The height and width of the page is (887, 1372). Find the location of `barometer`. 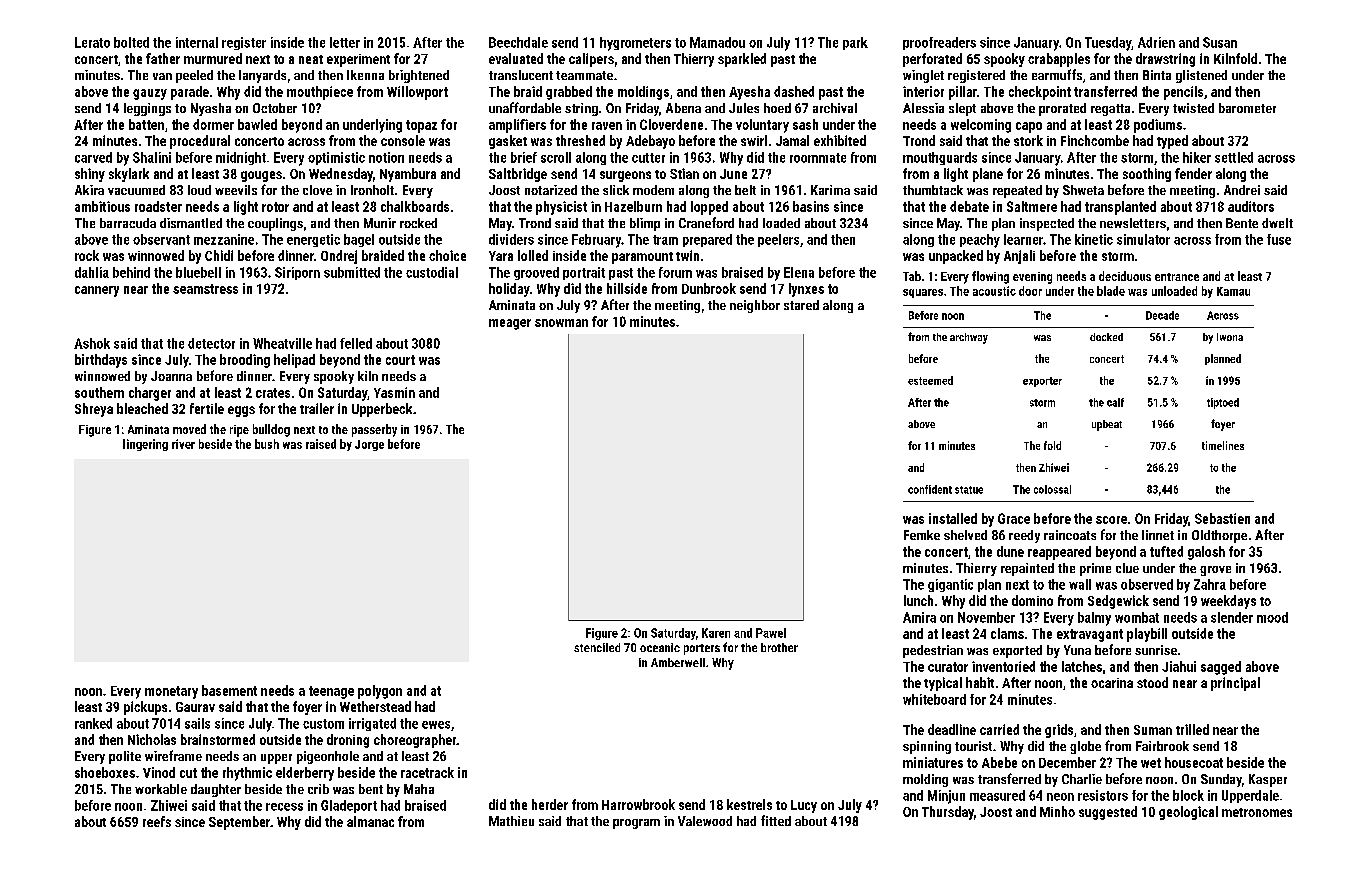

barometer is located at coordinates (1247, 108).
